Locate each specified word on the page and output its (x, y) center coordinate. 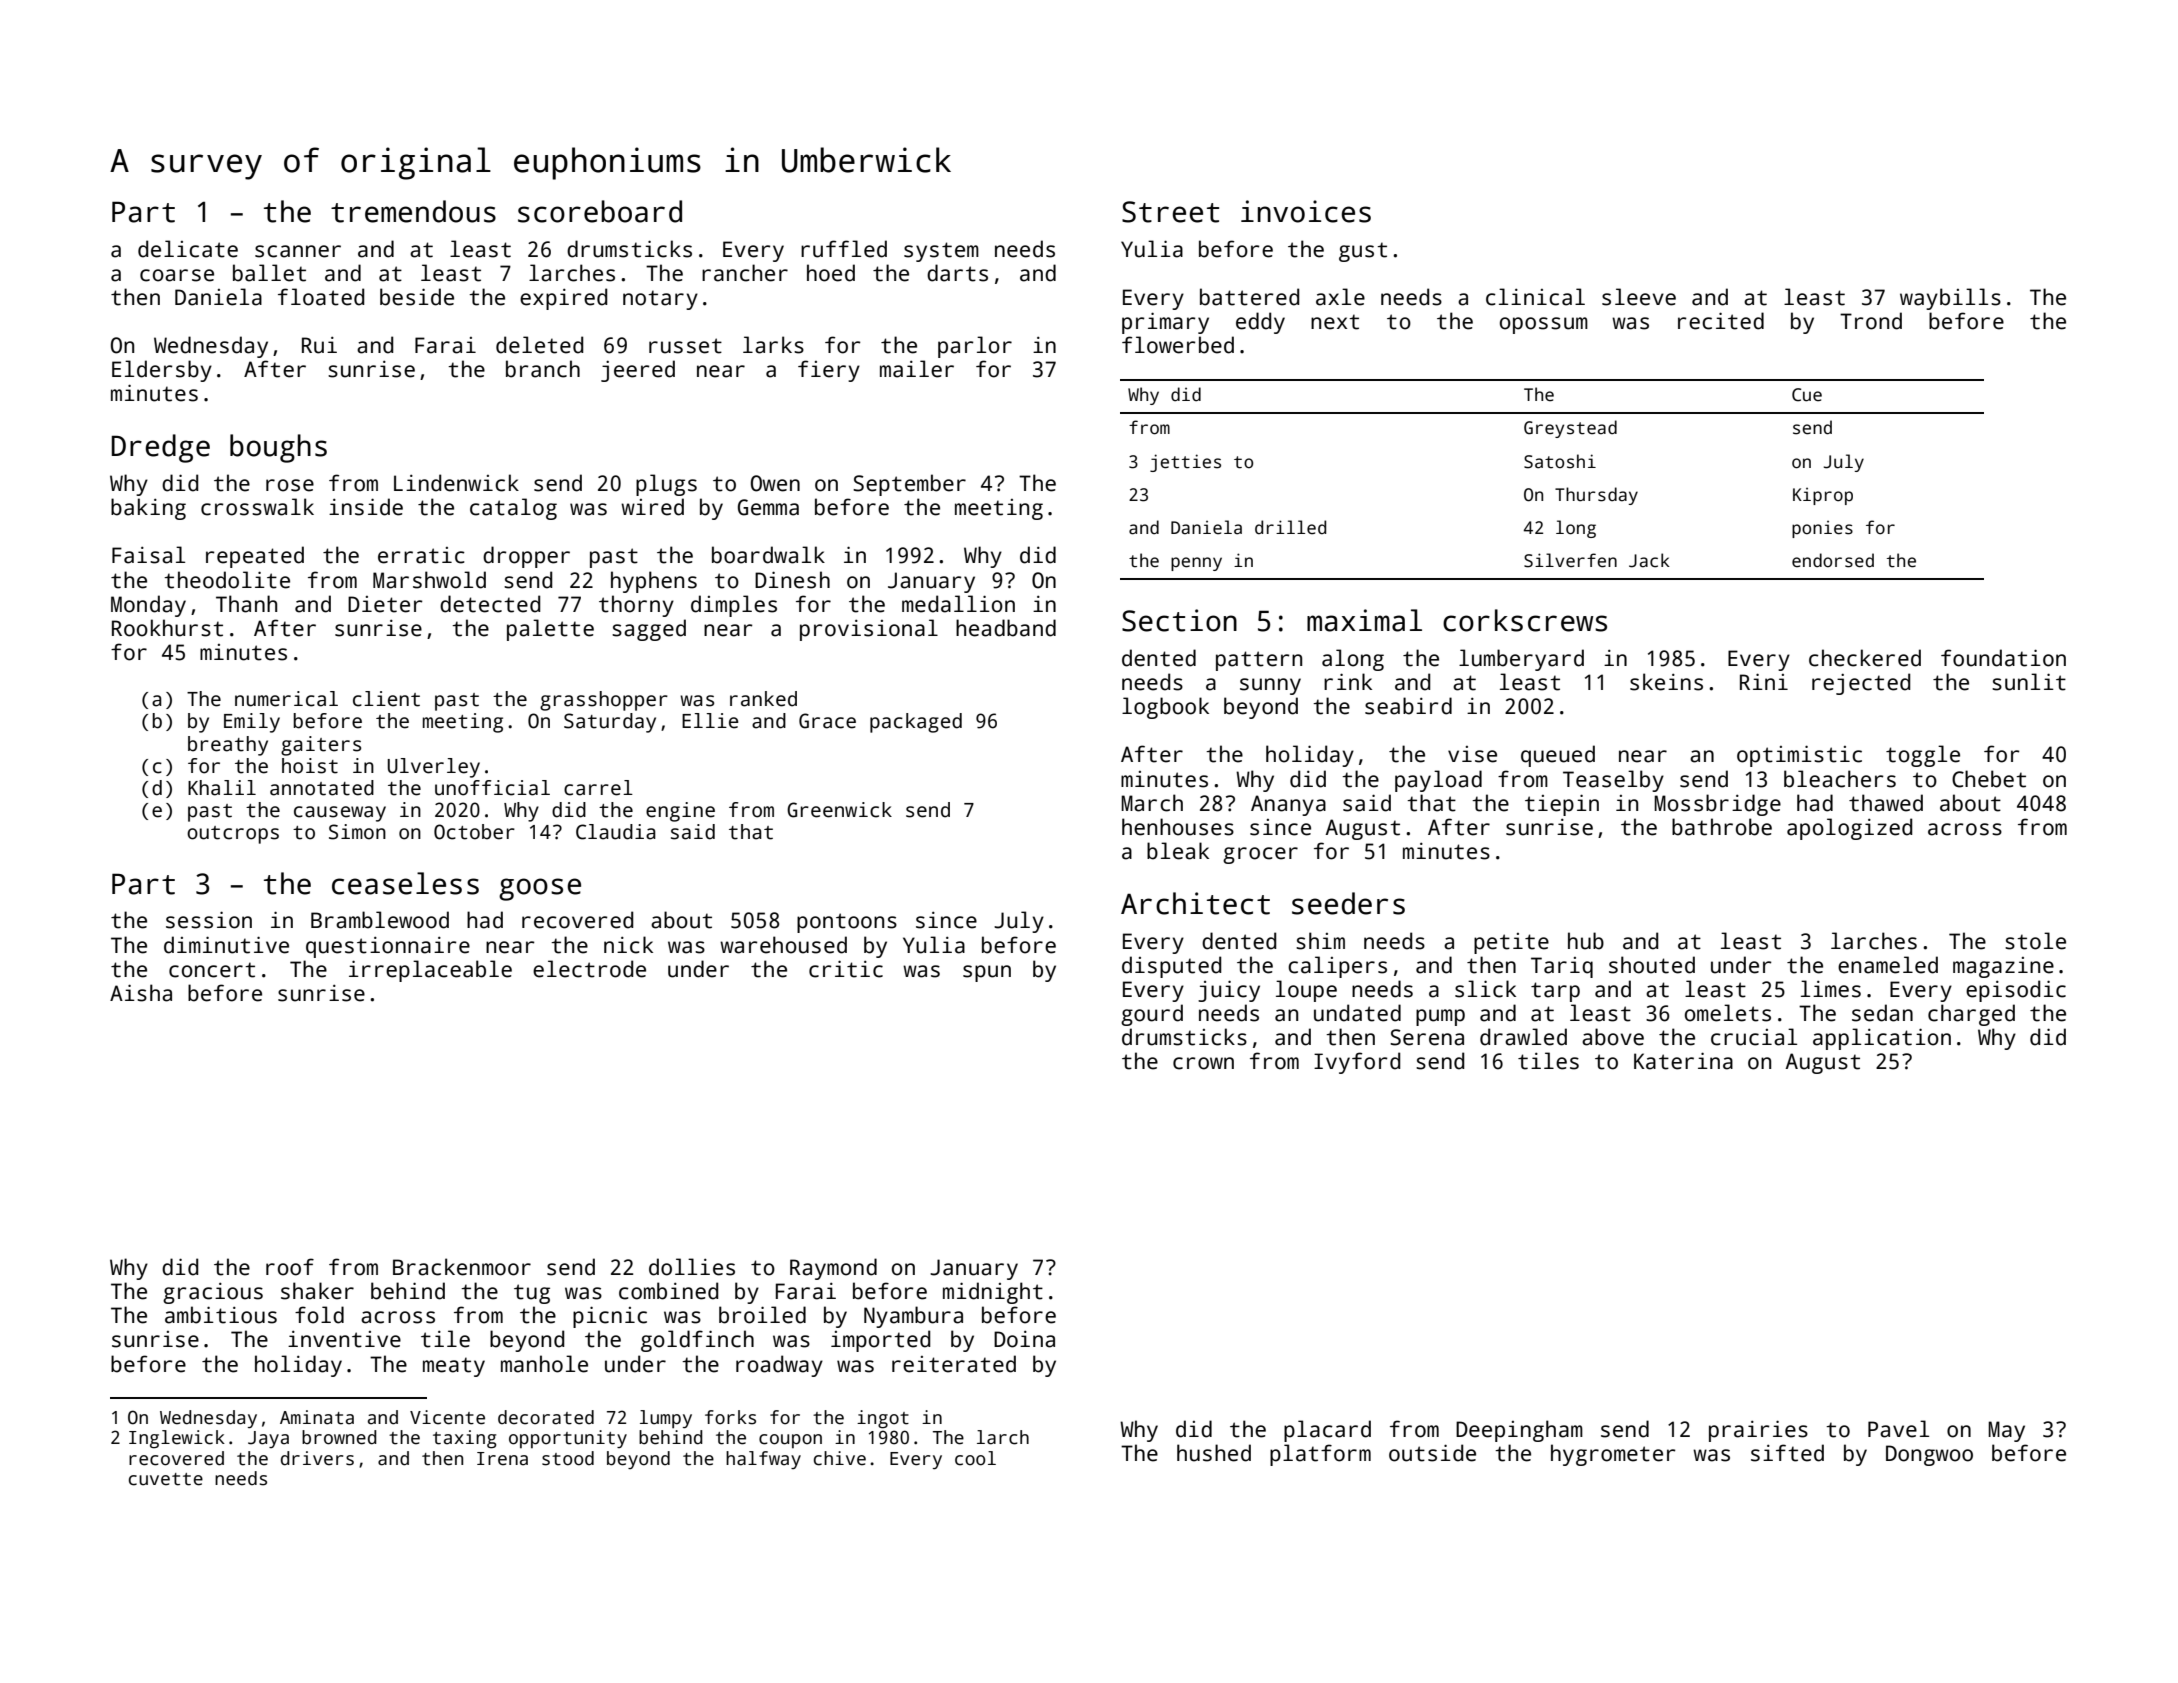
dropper (526, 557)
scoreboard (600, 211)
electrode (589, 969)
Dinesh (792, 580)
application (1882, 1039)
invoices (1306, 211)
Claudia (616, 832)
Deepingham (1519, 1431)
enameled (1888, 965)
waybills (1950, 299)
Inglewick (177, 1439)
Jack (1649, 560)
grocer (1260, 855)
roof (290, 1267)
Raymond (833, 1269)
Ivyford (1357, 1063)
